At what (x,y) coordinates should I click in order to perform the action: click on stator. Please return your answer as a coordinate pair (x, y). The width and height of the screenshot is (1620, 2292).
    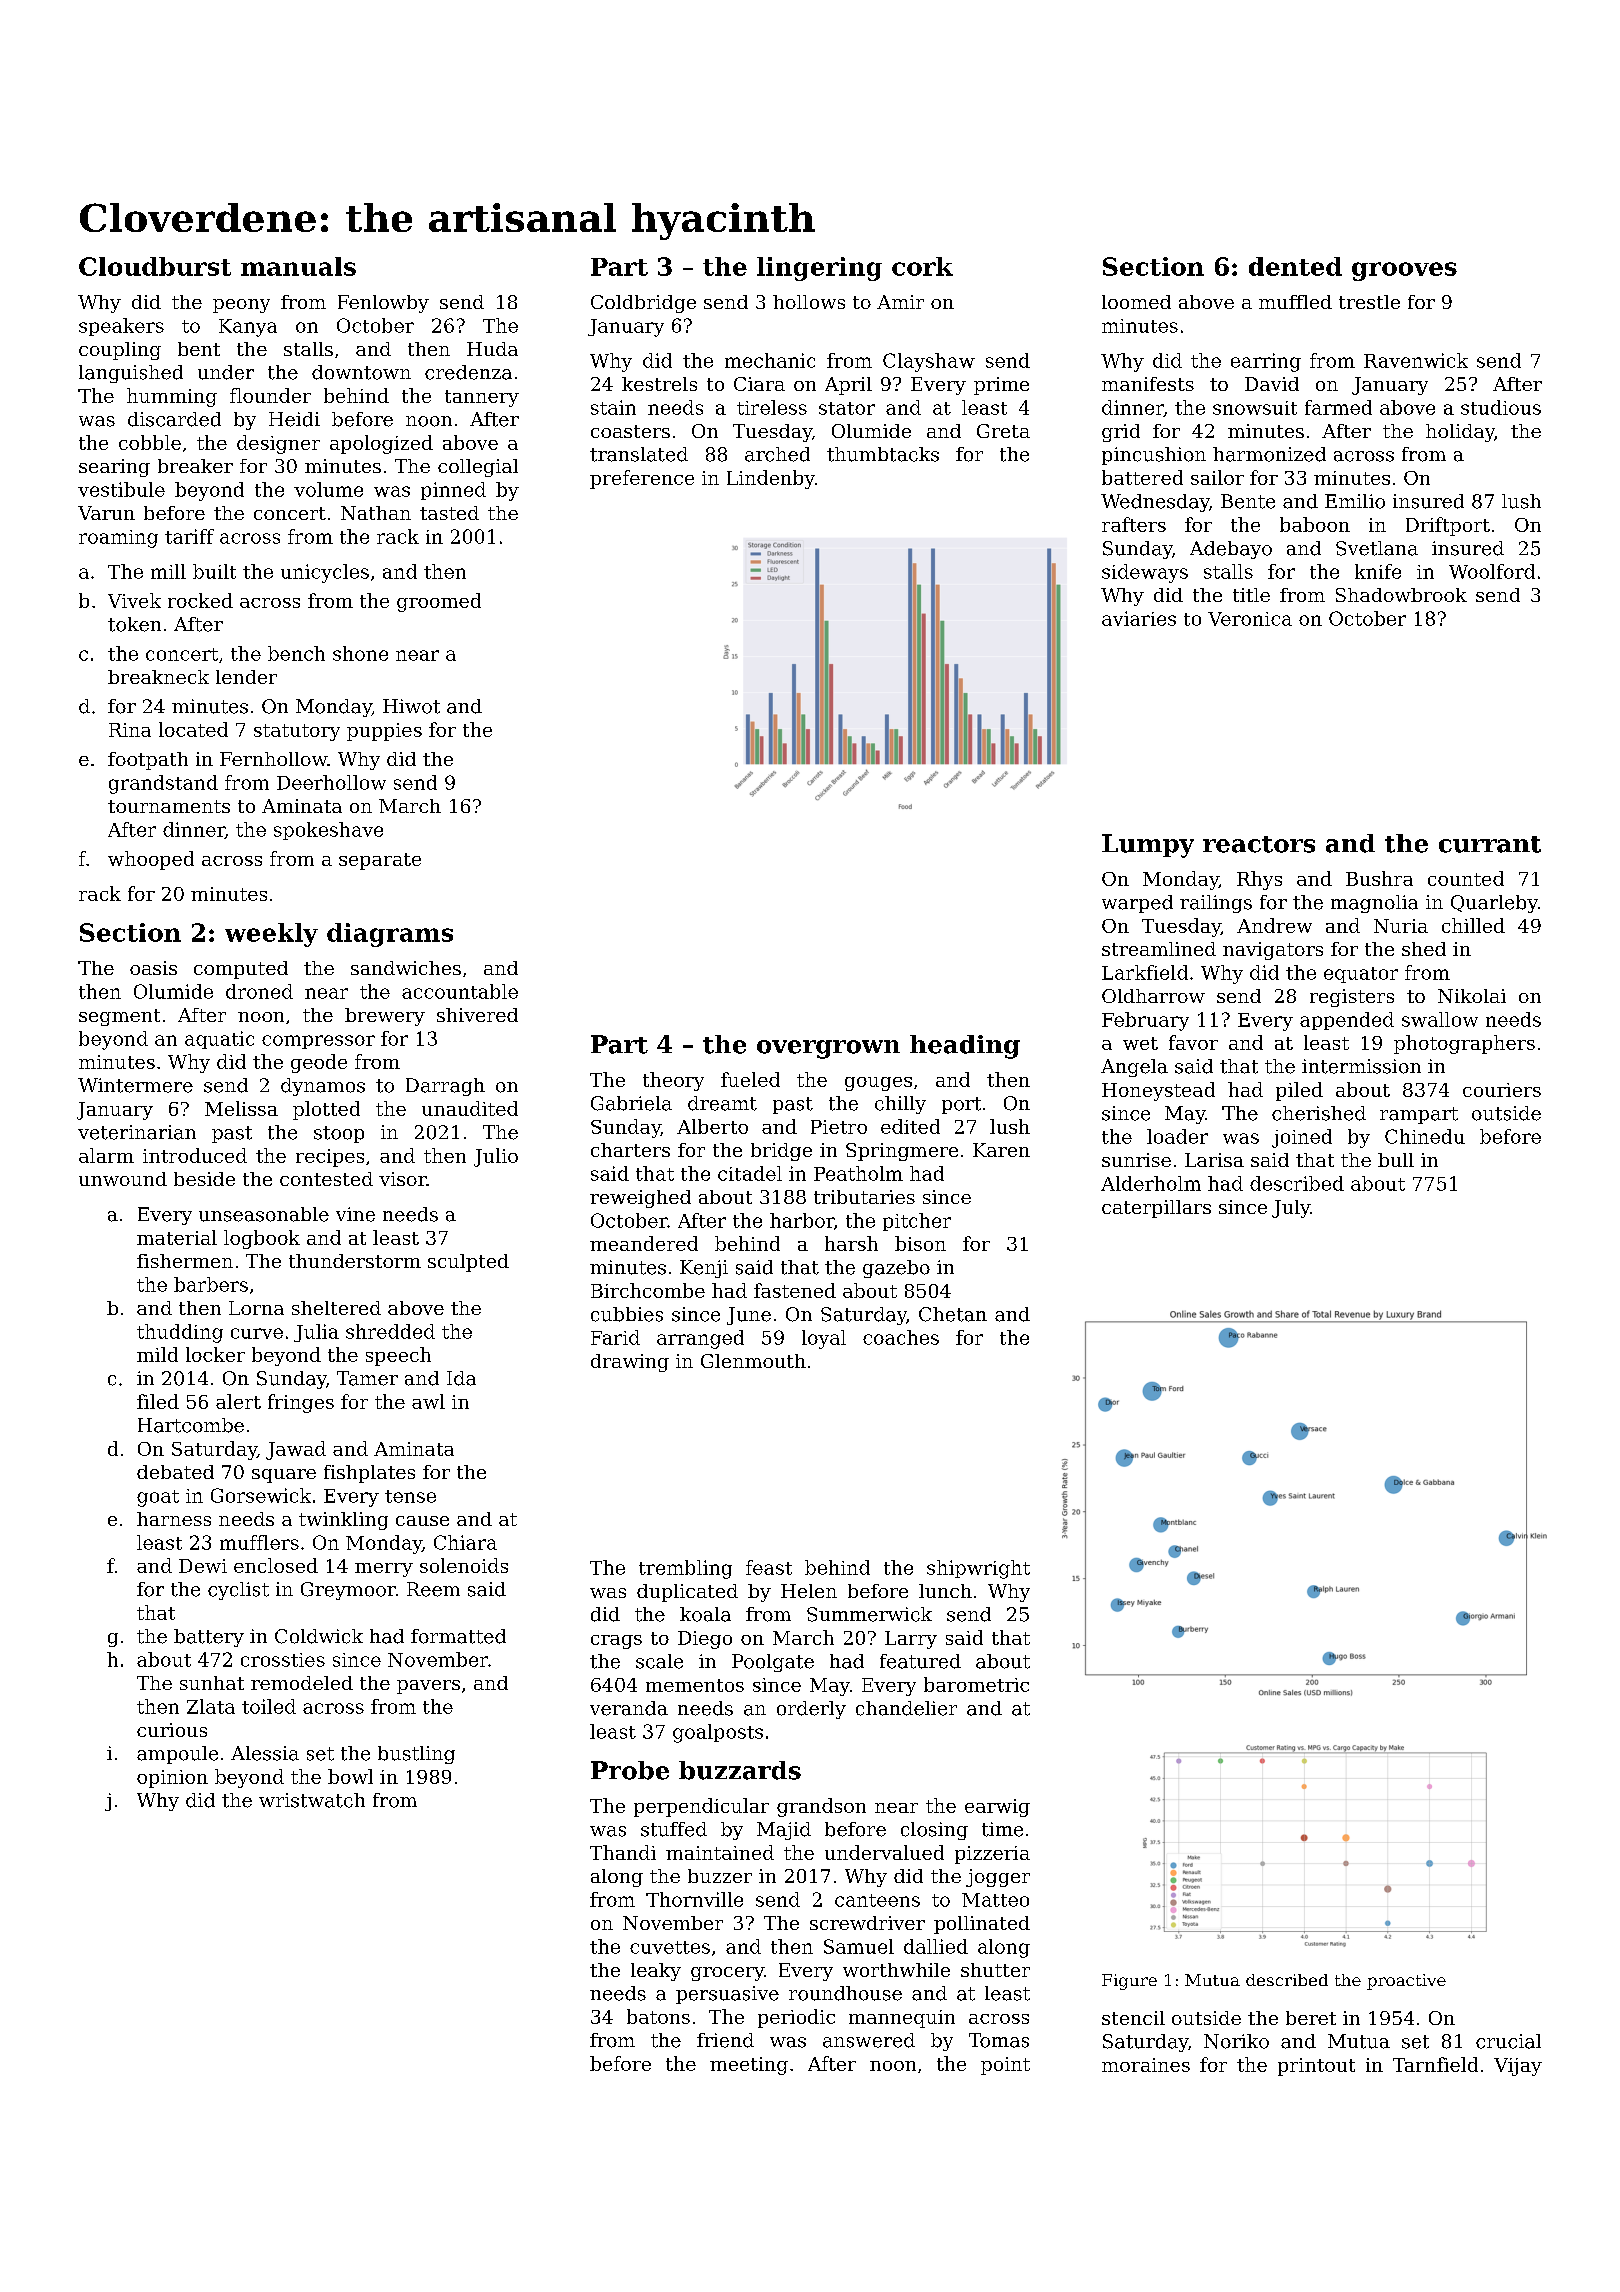
    Looking at the image, I should click on (847, 408).
